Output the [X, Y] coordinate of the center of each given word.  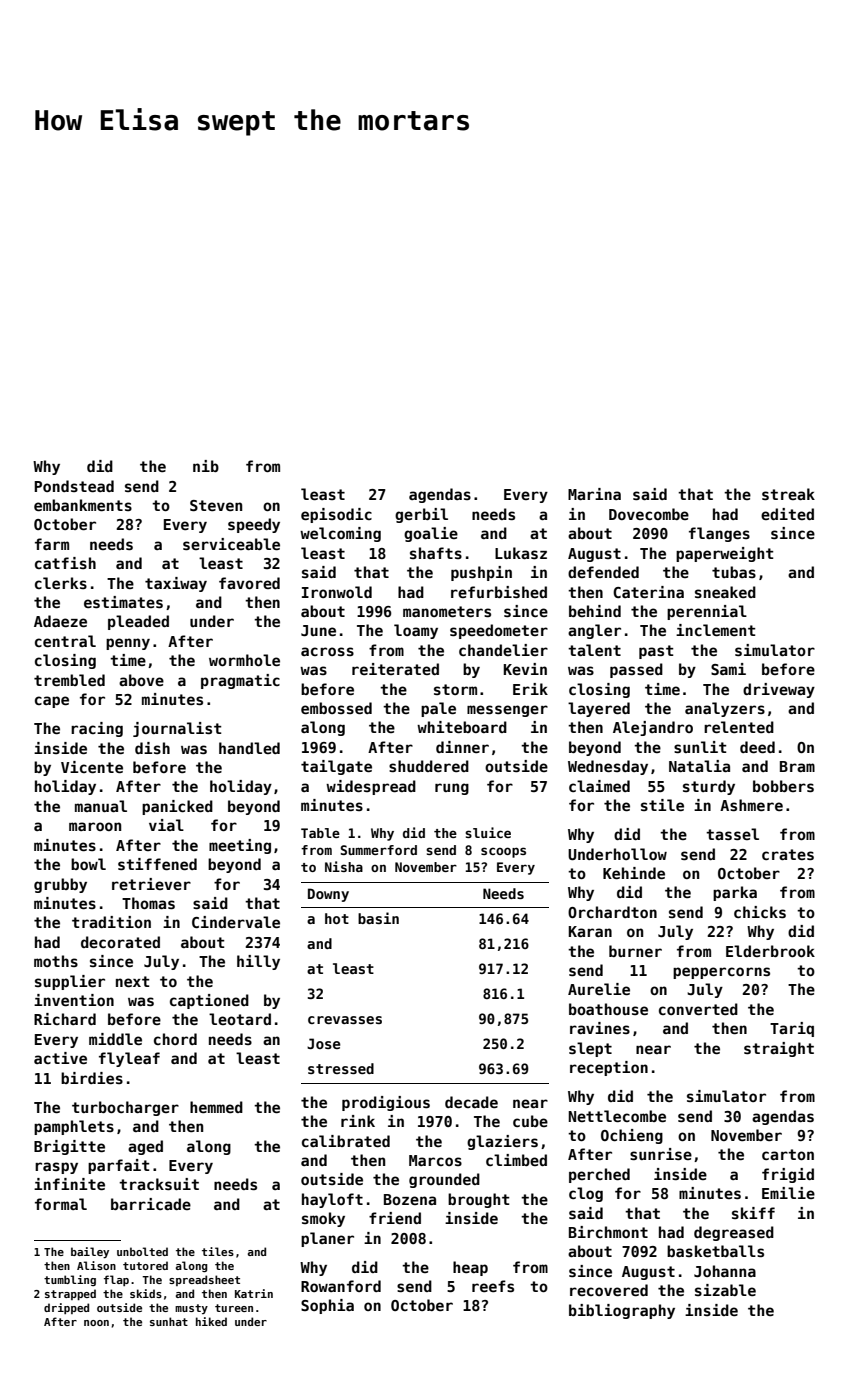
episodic [336, 515]
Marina [594, 494]
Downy [328, 895]
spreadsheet [204, 1280]
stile [662, 805]
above [141, 680]
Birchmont [608, 1232]
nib [206, 466]
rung [452, 789]
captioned [209, 1001]
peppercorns [721, 973]
